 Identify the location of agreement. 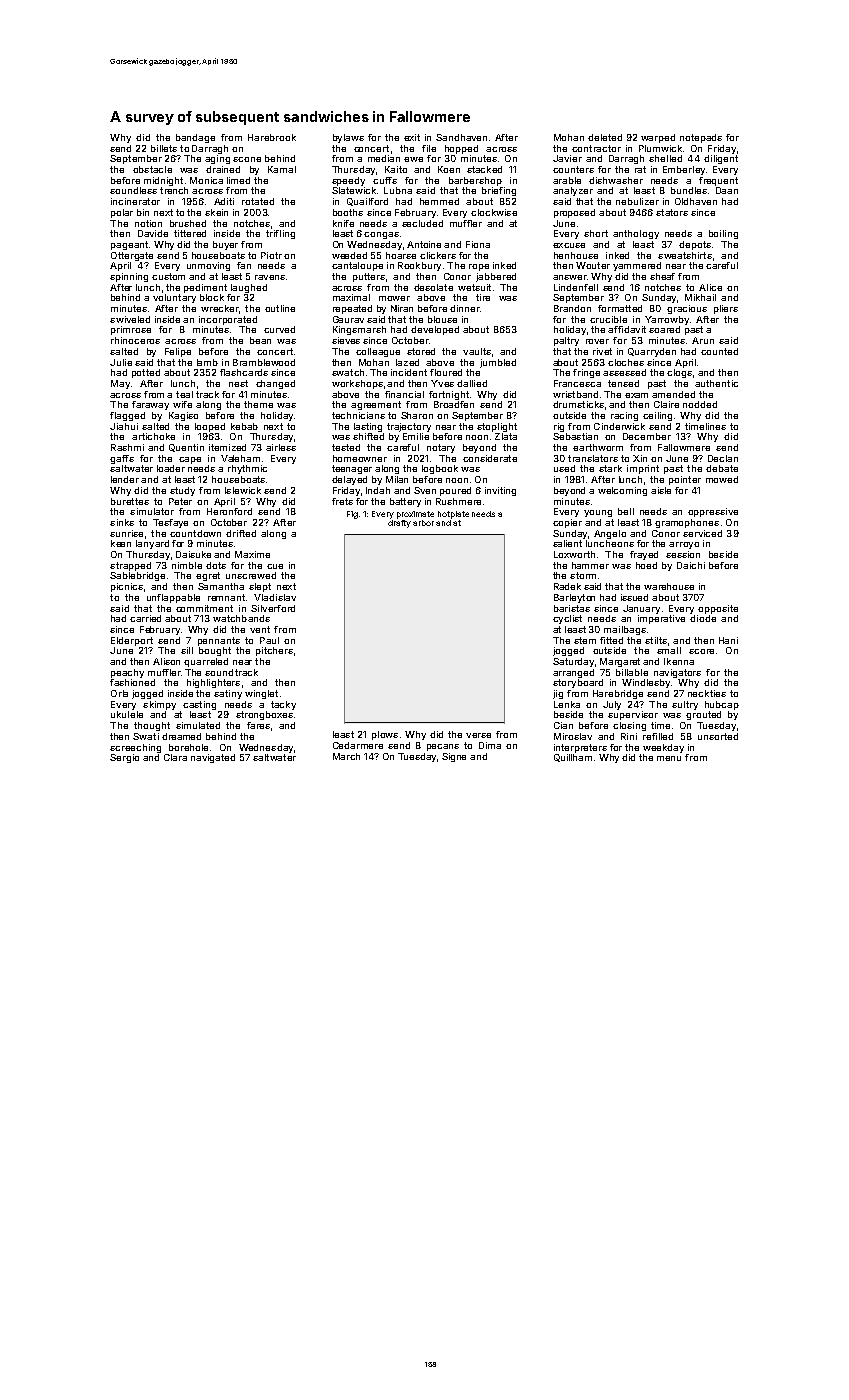
(376, 405).
